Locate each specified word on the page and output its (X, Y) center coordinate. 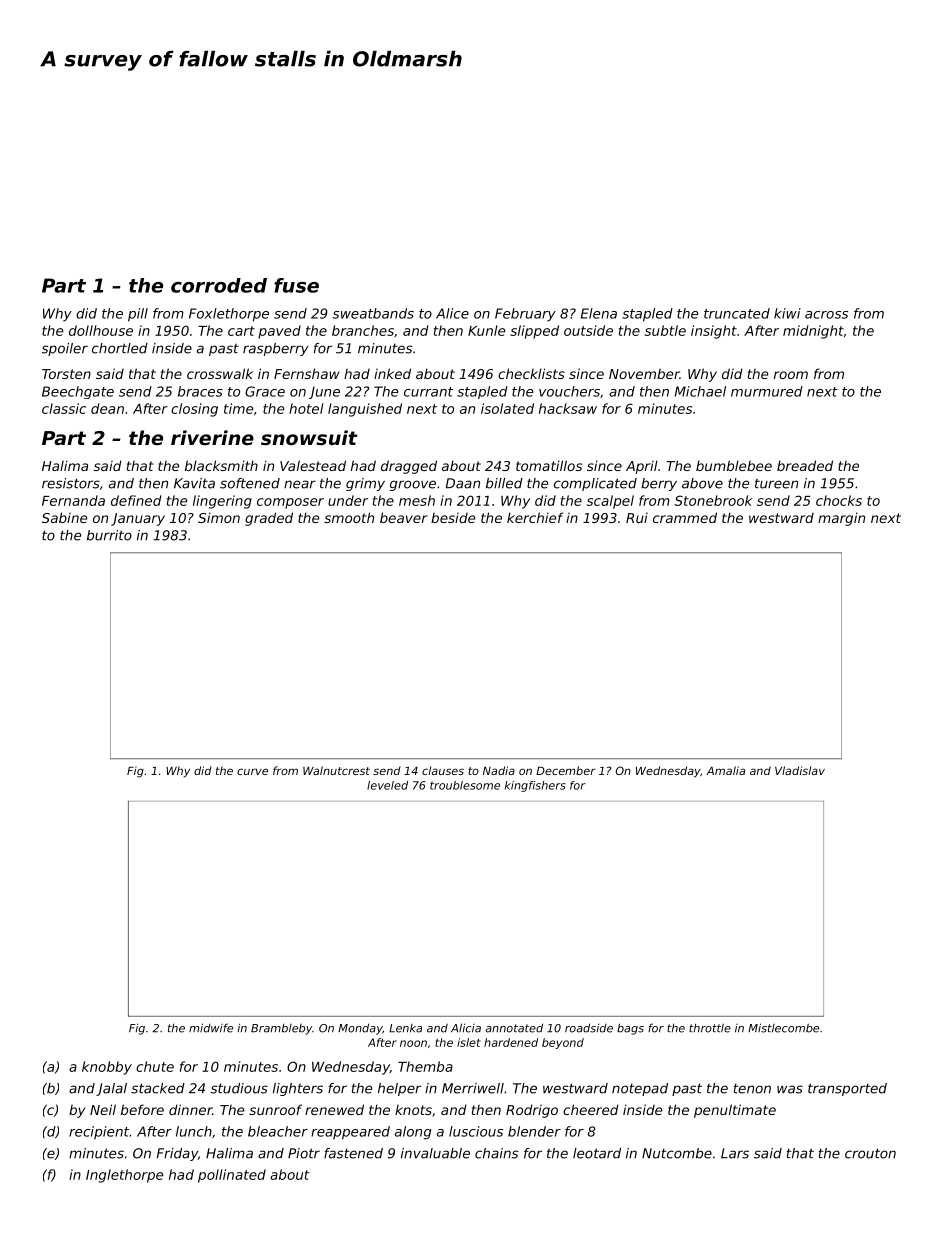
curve (252, 771)
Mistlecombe (783, 1028)
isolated (507, 408)
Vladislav (800, 770)
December (566, 770)
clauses (443, 770)
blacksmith (221, 465)
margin (841, 519)
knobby (107, 1068)
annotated (514, 1028)
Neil (103, 1109)
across (826, 315)
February (525, 315)
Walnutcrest (336, 770)
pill (138, 315)
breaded (805, 465)
